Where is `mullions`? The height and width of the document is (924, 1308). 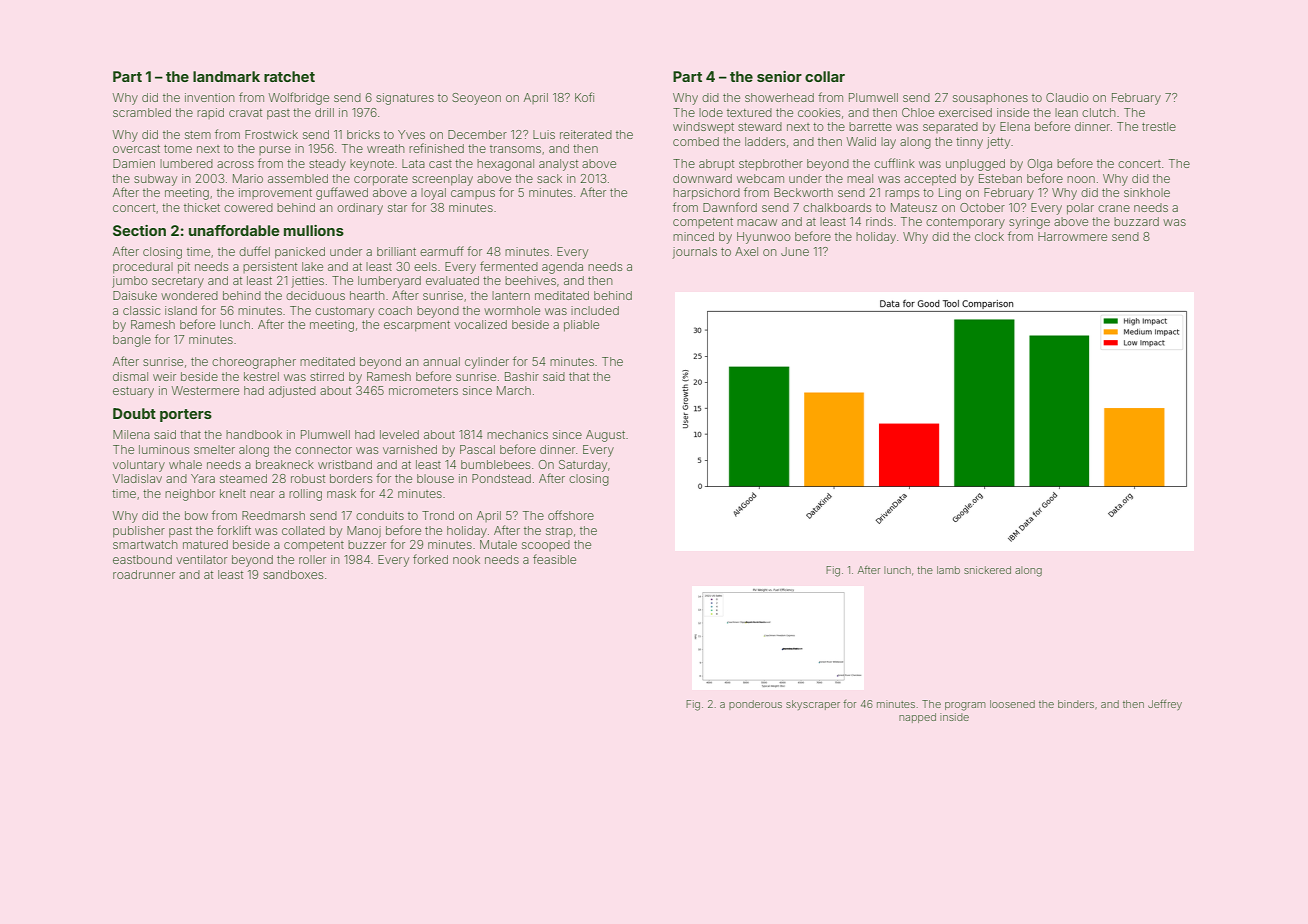
mullions is located at coordinates (314, 230).
